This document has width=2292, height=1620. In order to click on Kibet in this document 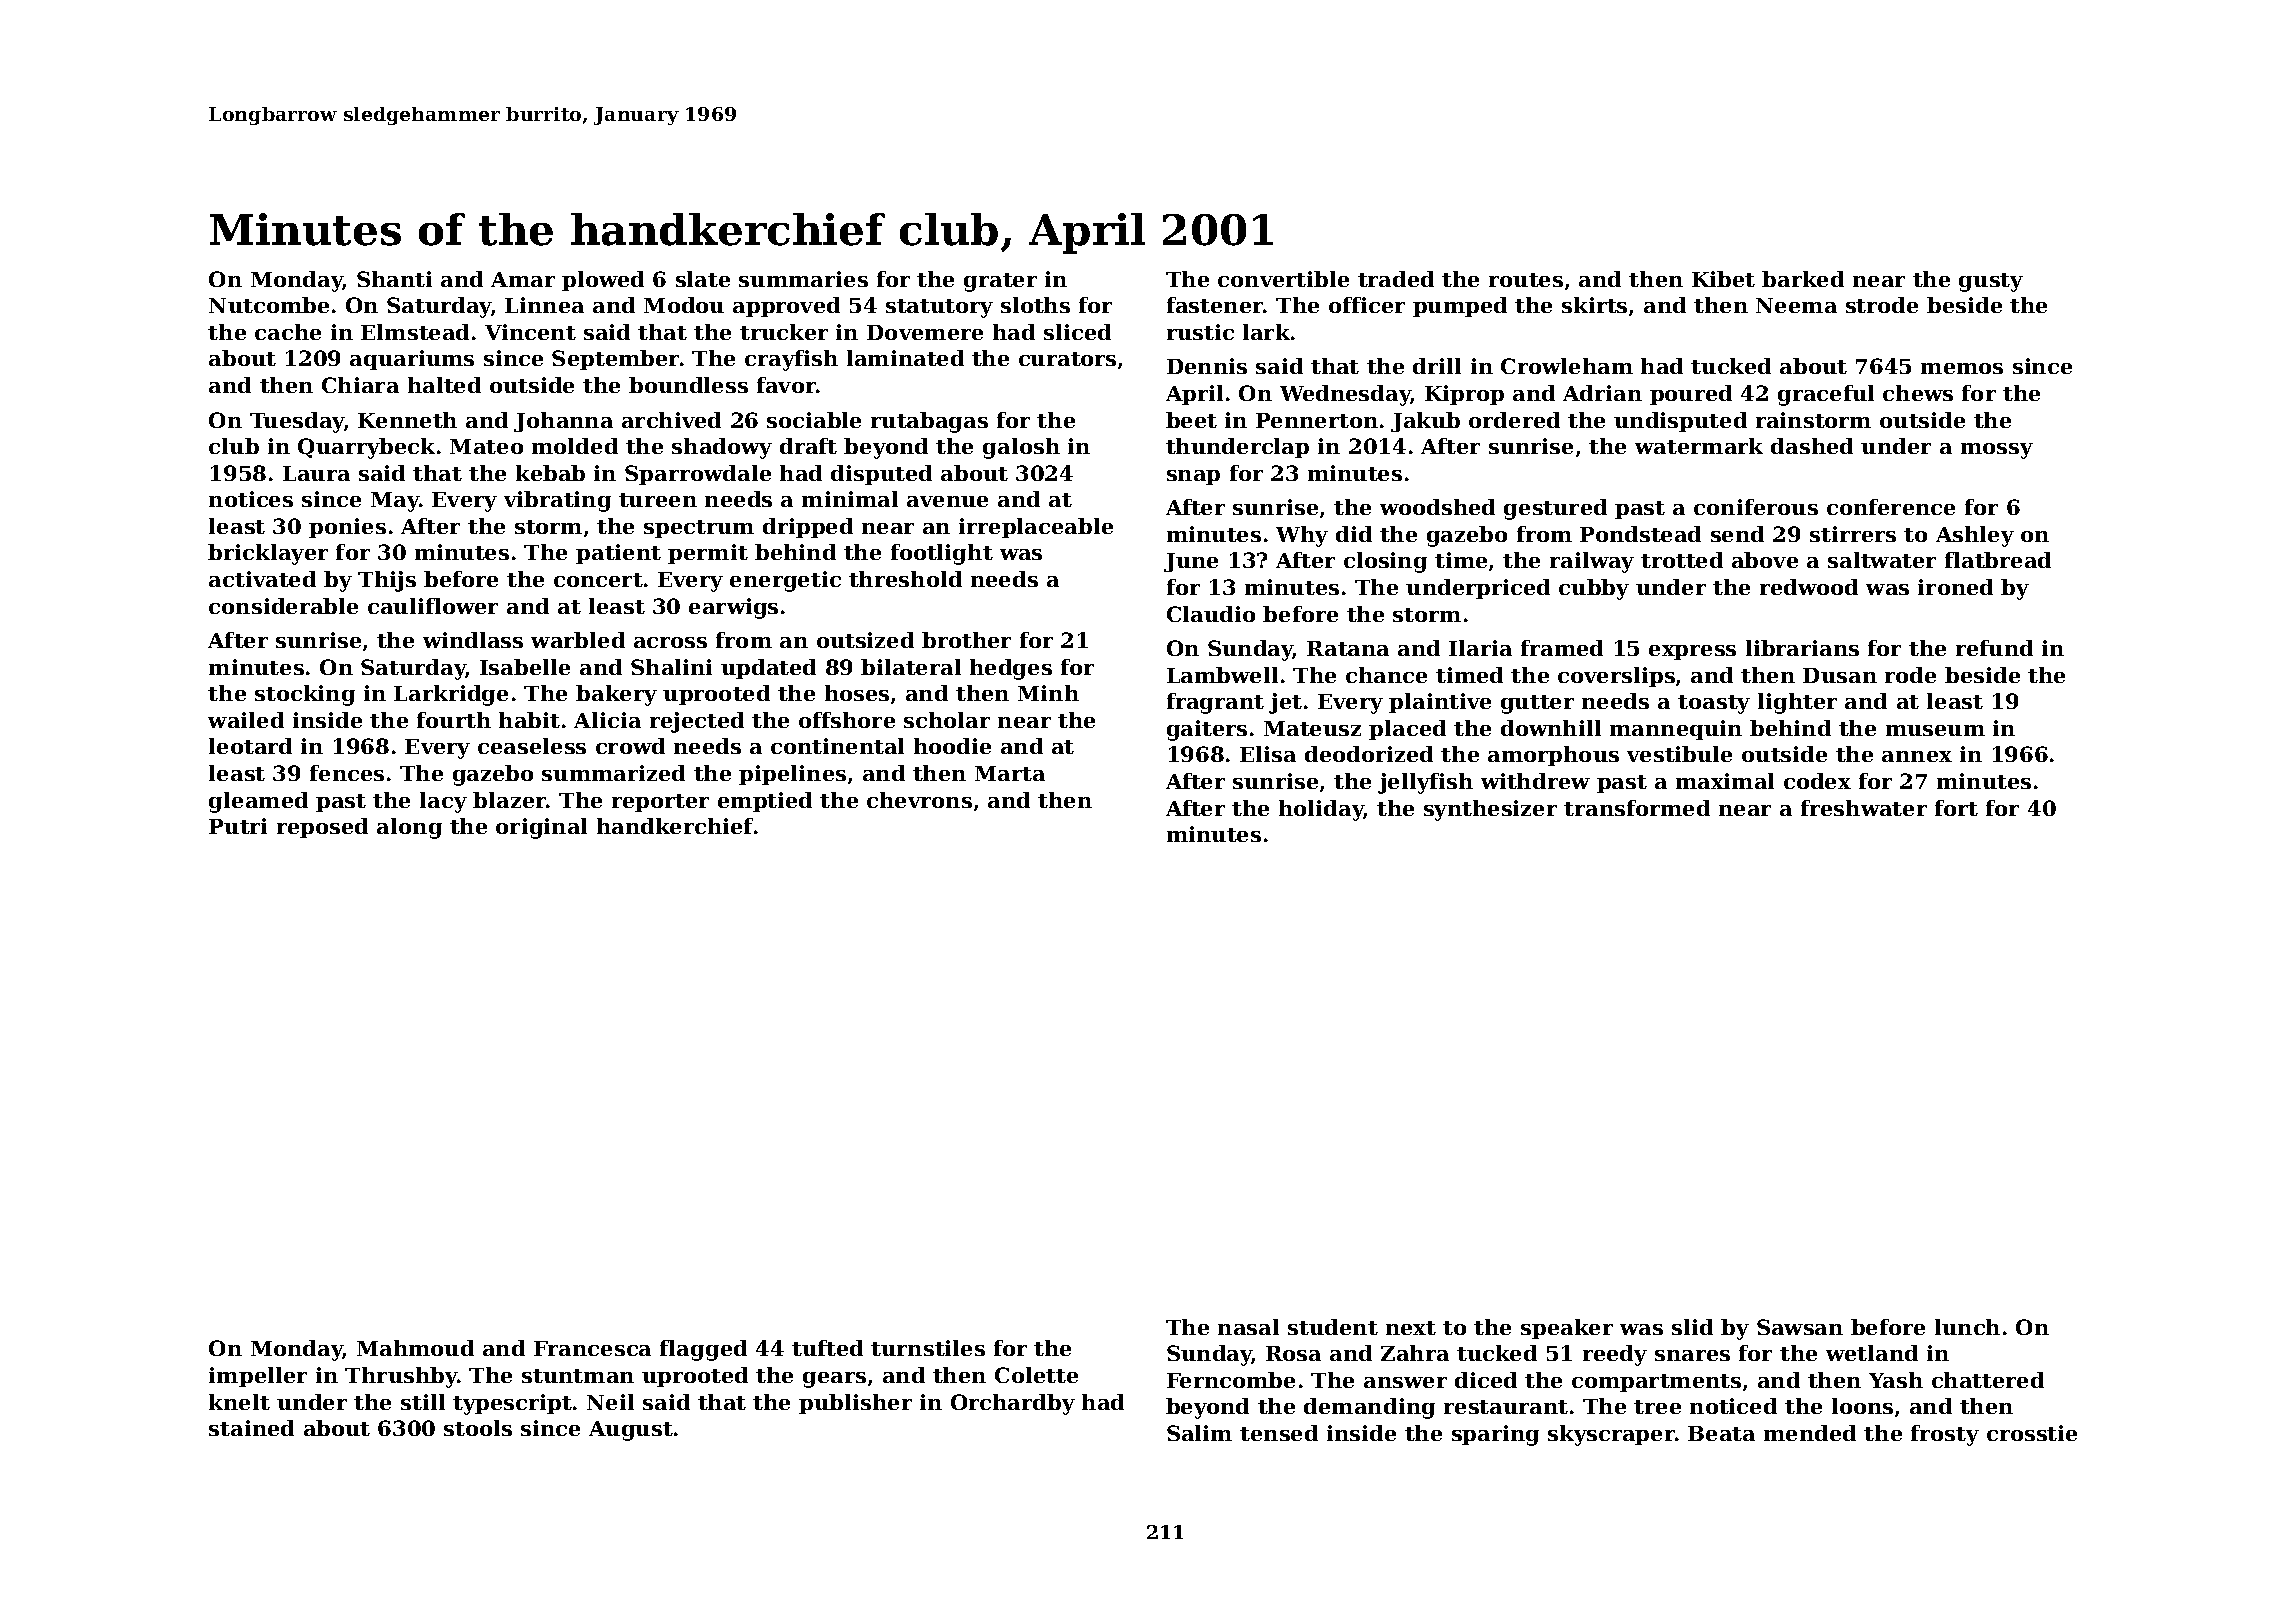, I will do `click(1723, 279)`.
